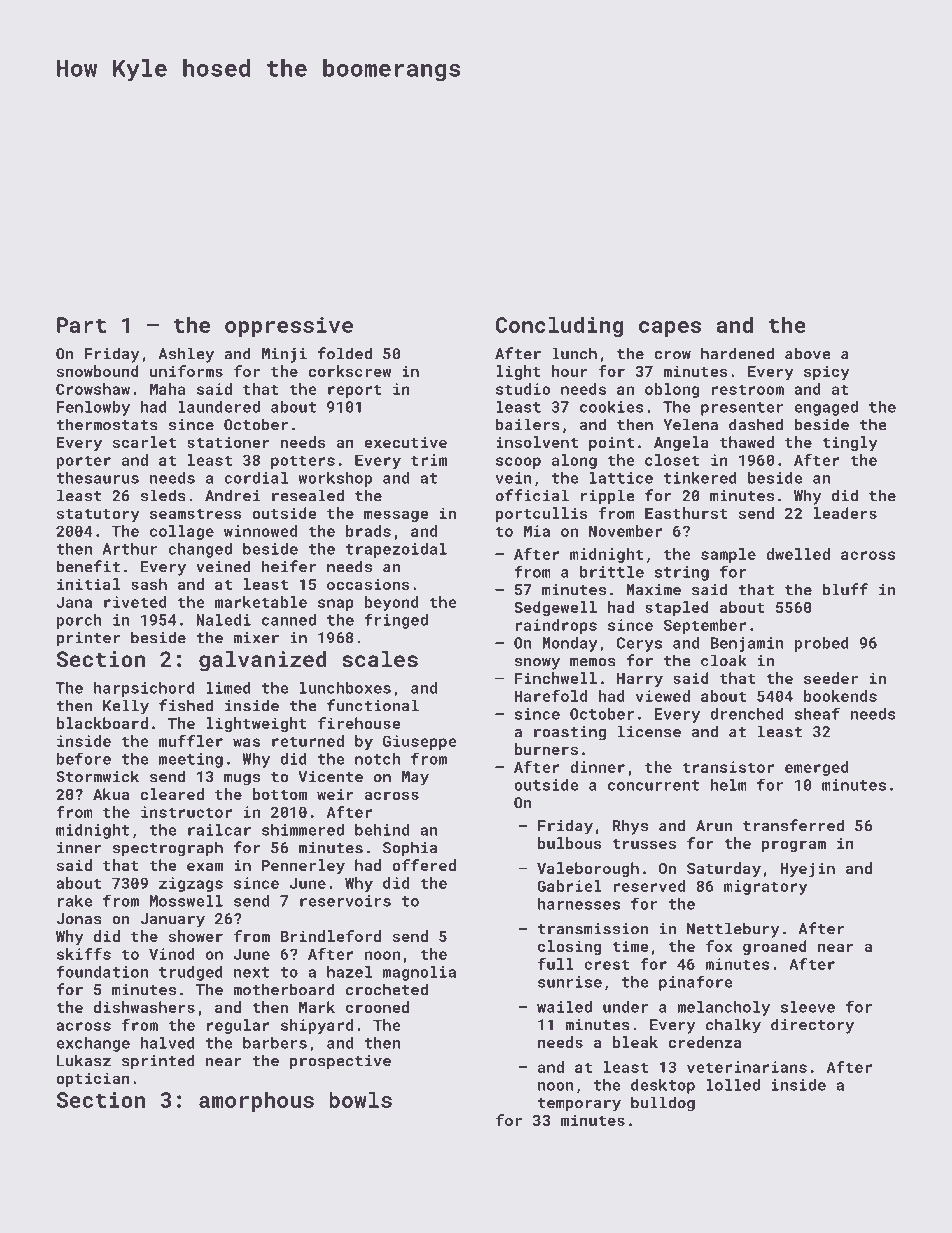  What do you see at coordinates (798, 554) in the page?
I see `dwelled` at bounding box center [798, 554].
